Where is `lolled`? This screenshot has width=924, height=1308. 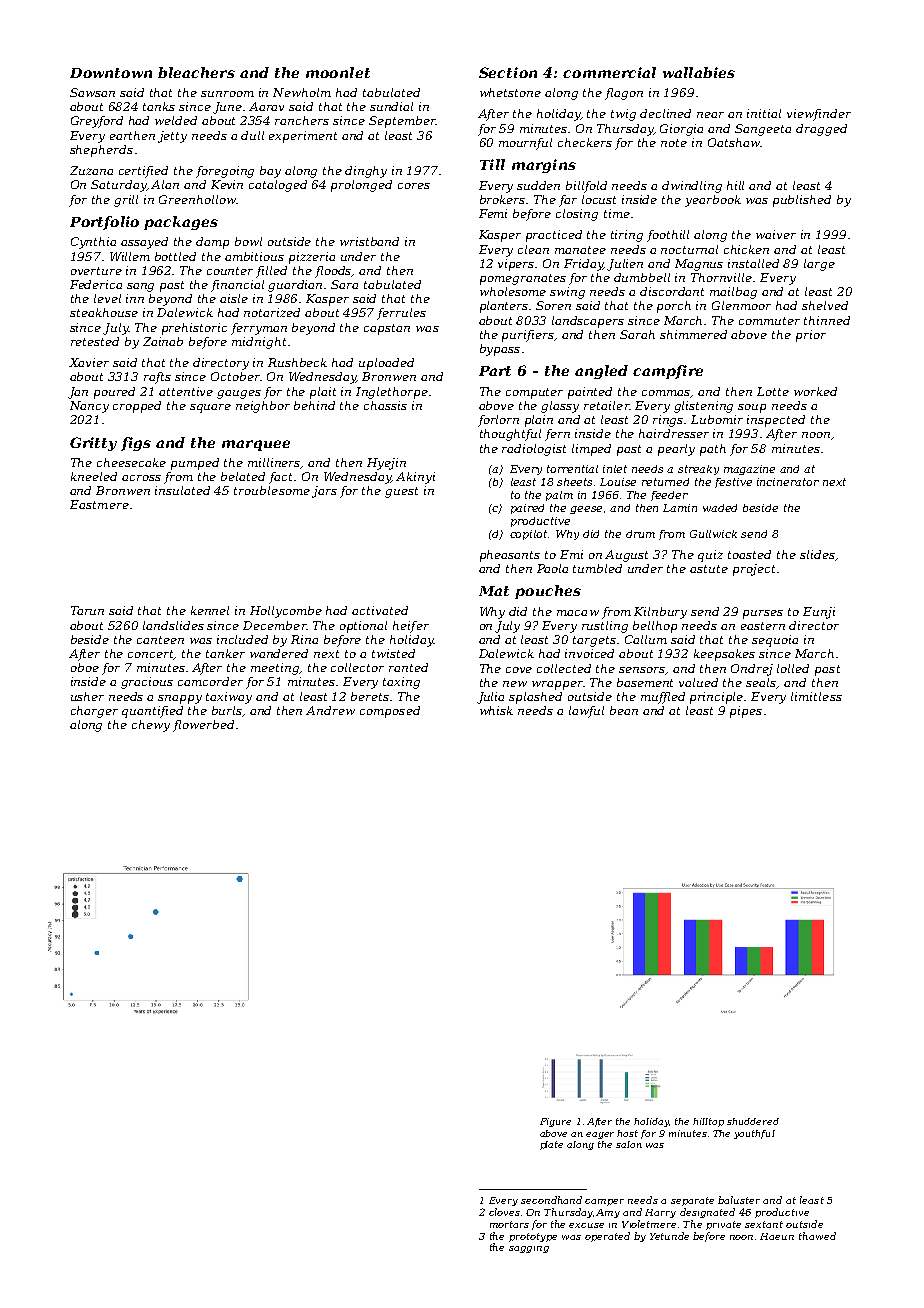
lolled is located at coordinates (793, 668).
